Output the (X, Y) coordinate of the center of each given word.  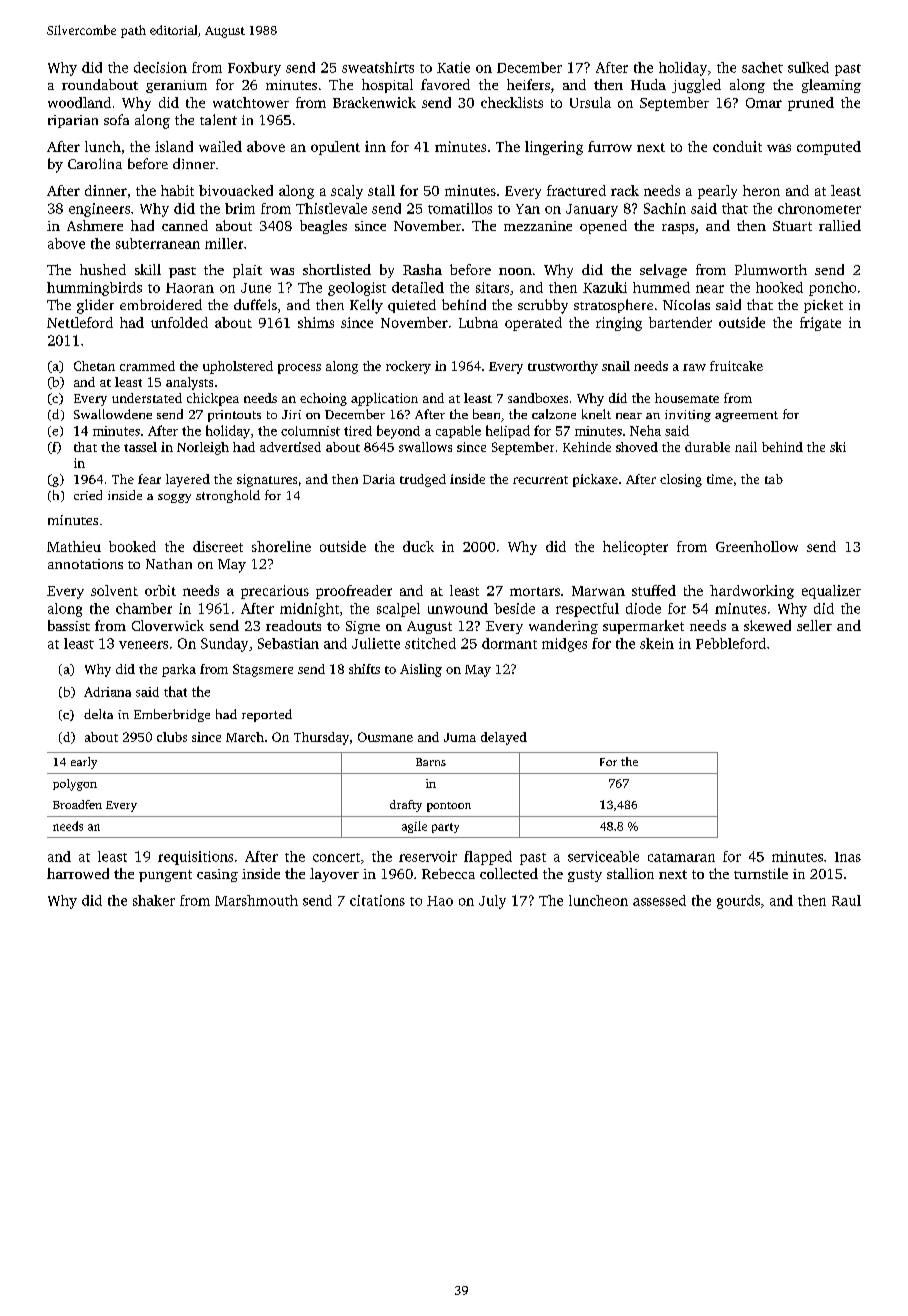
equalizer (831, 592)
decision (160, 67)
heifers (528, 84)
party (445, 828)
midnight (309, 610)
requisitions (195, 858)
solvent (114, 590)
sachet (762, 67)
